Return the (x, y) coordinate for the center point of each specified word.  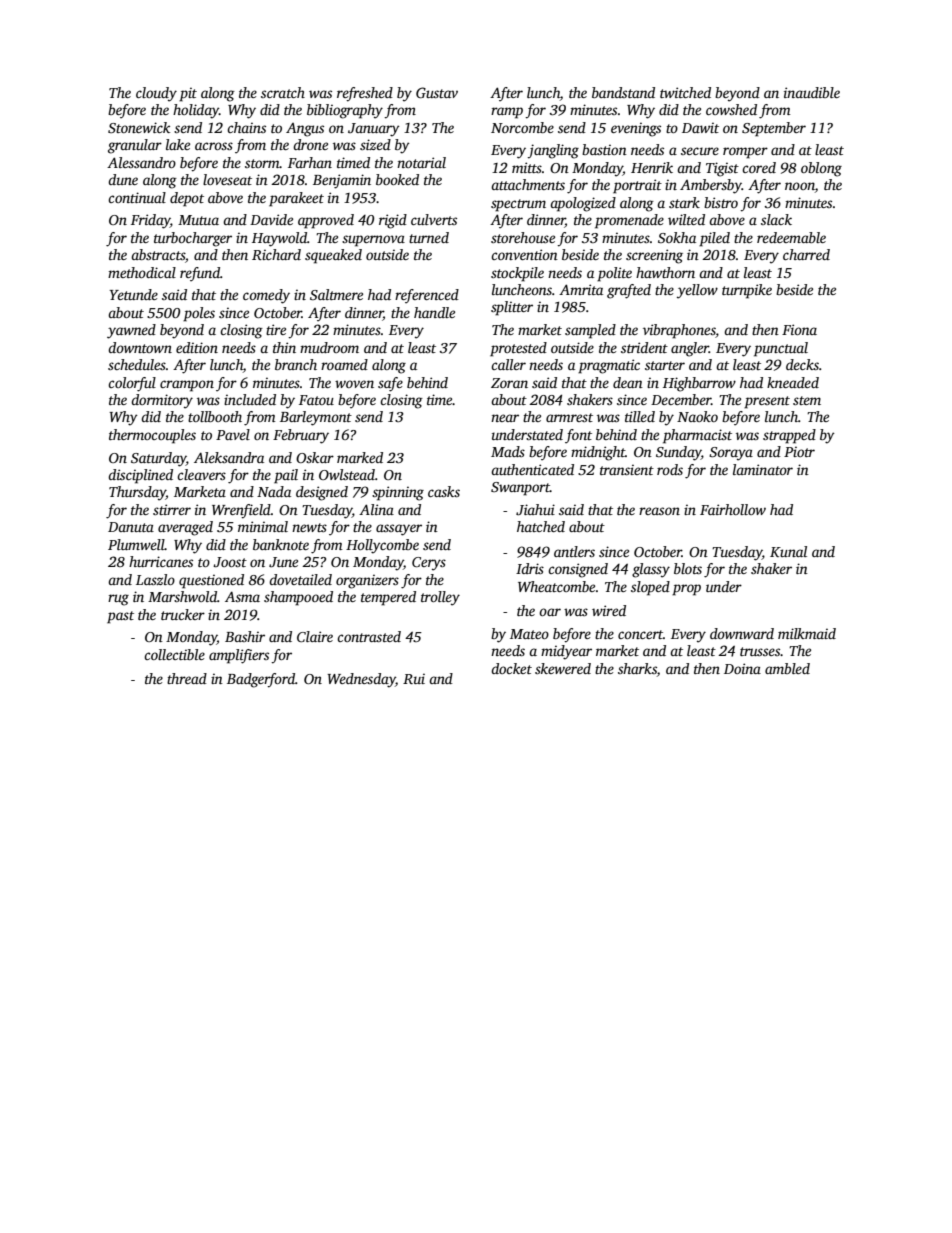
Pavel (233, 434)
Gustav (437, 92)
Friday (150, 221)
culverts (434, 219)
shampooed (298, 598)
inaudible (812, 92)
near (505, 418)
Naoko (697, 416)
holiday (196, 111)
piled (714, 239)
